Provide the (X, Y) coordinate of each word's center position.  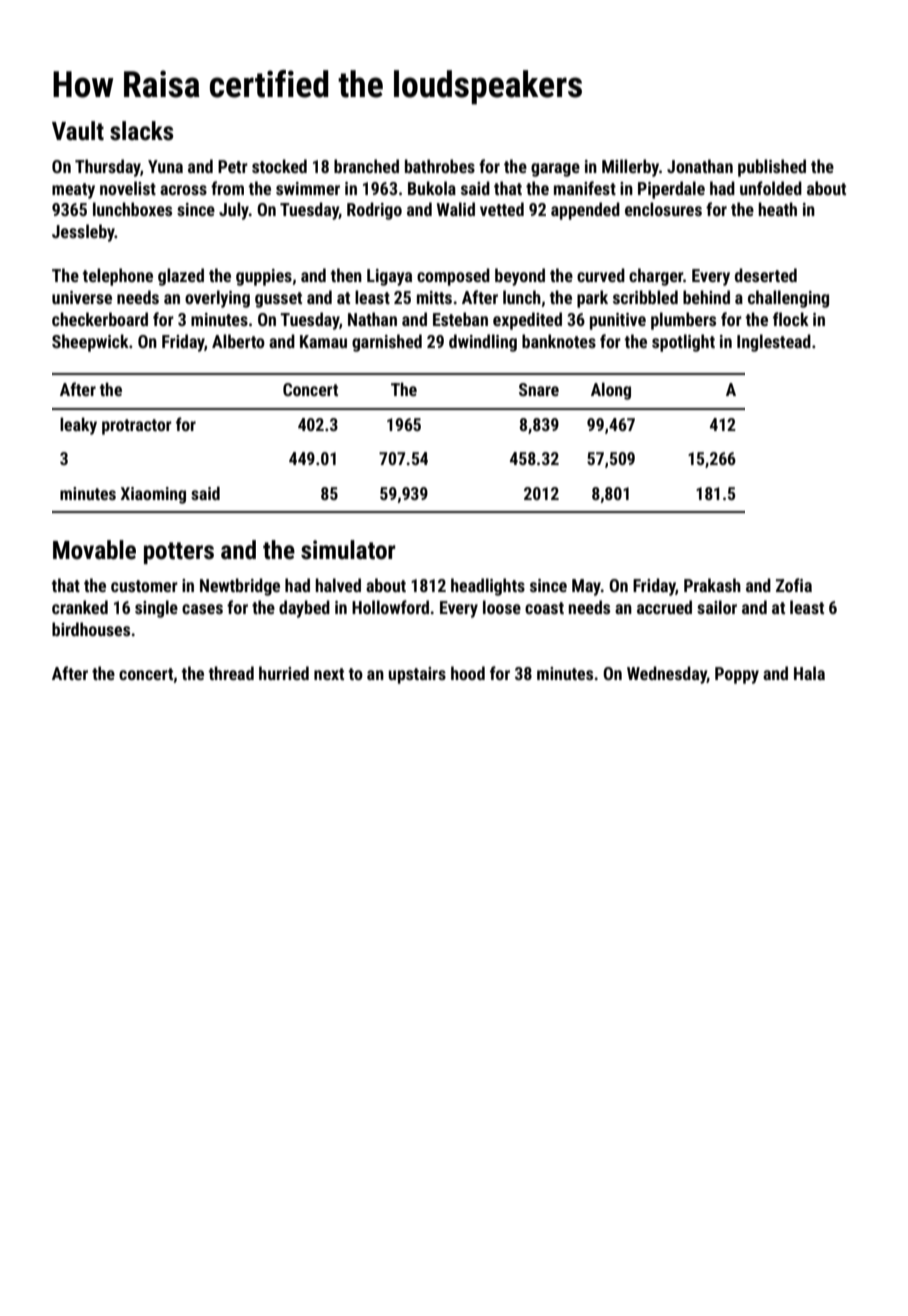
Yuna (165, 166)
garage (555, 170)
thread (231, 673)
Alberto (238, 341)
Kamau (323, 341)
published (772, 168)
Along (611, 391)
